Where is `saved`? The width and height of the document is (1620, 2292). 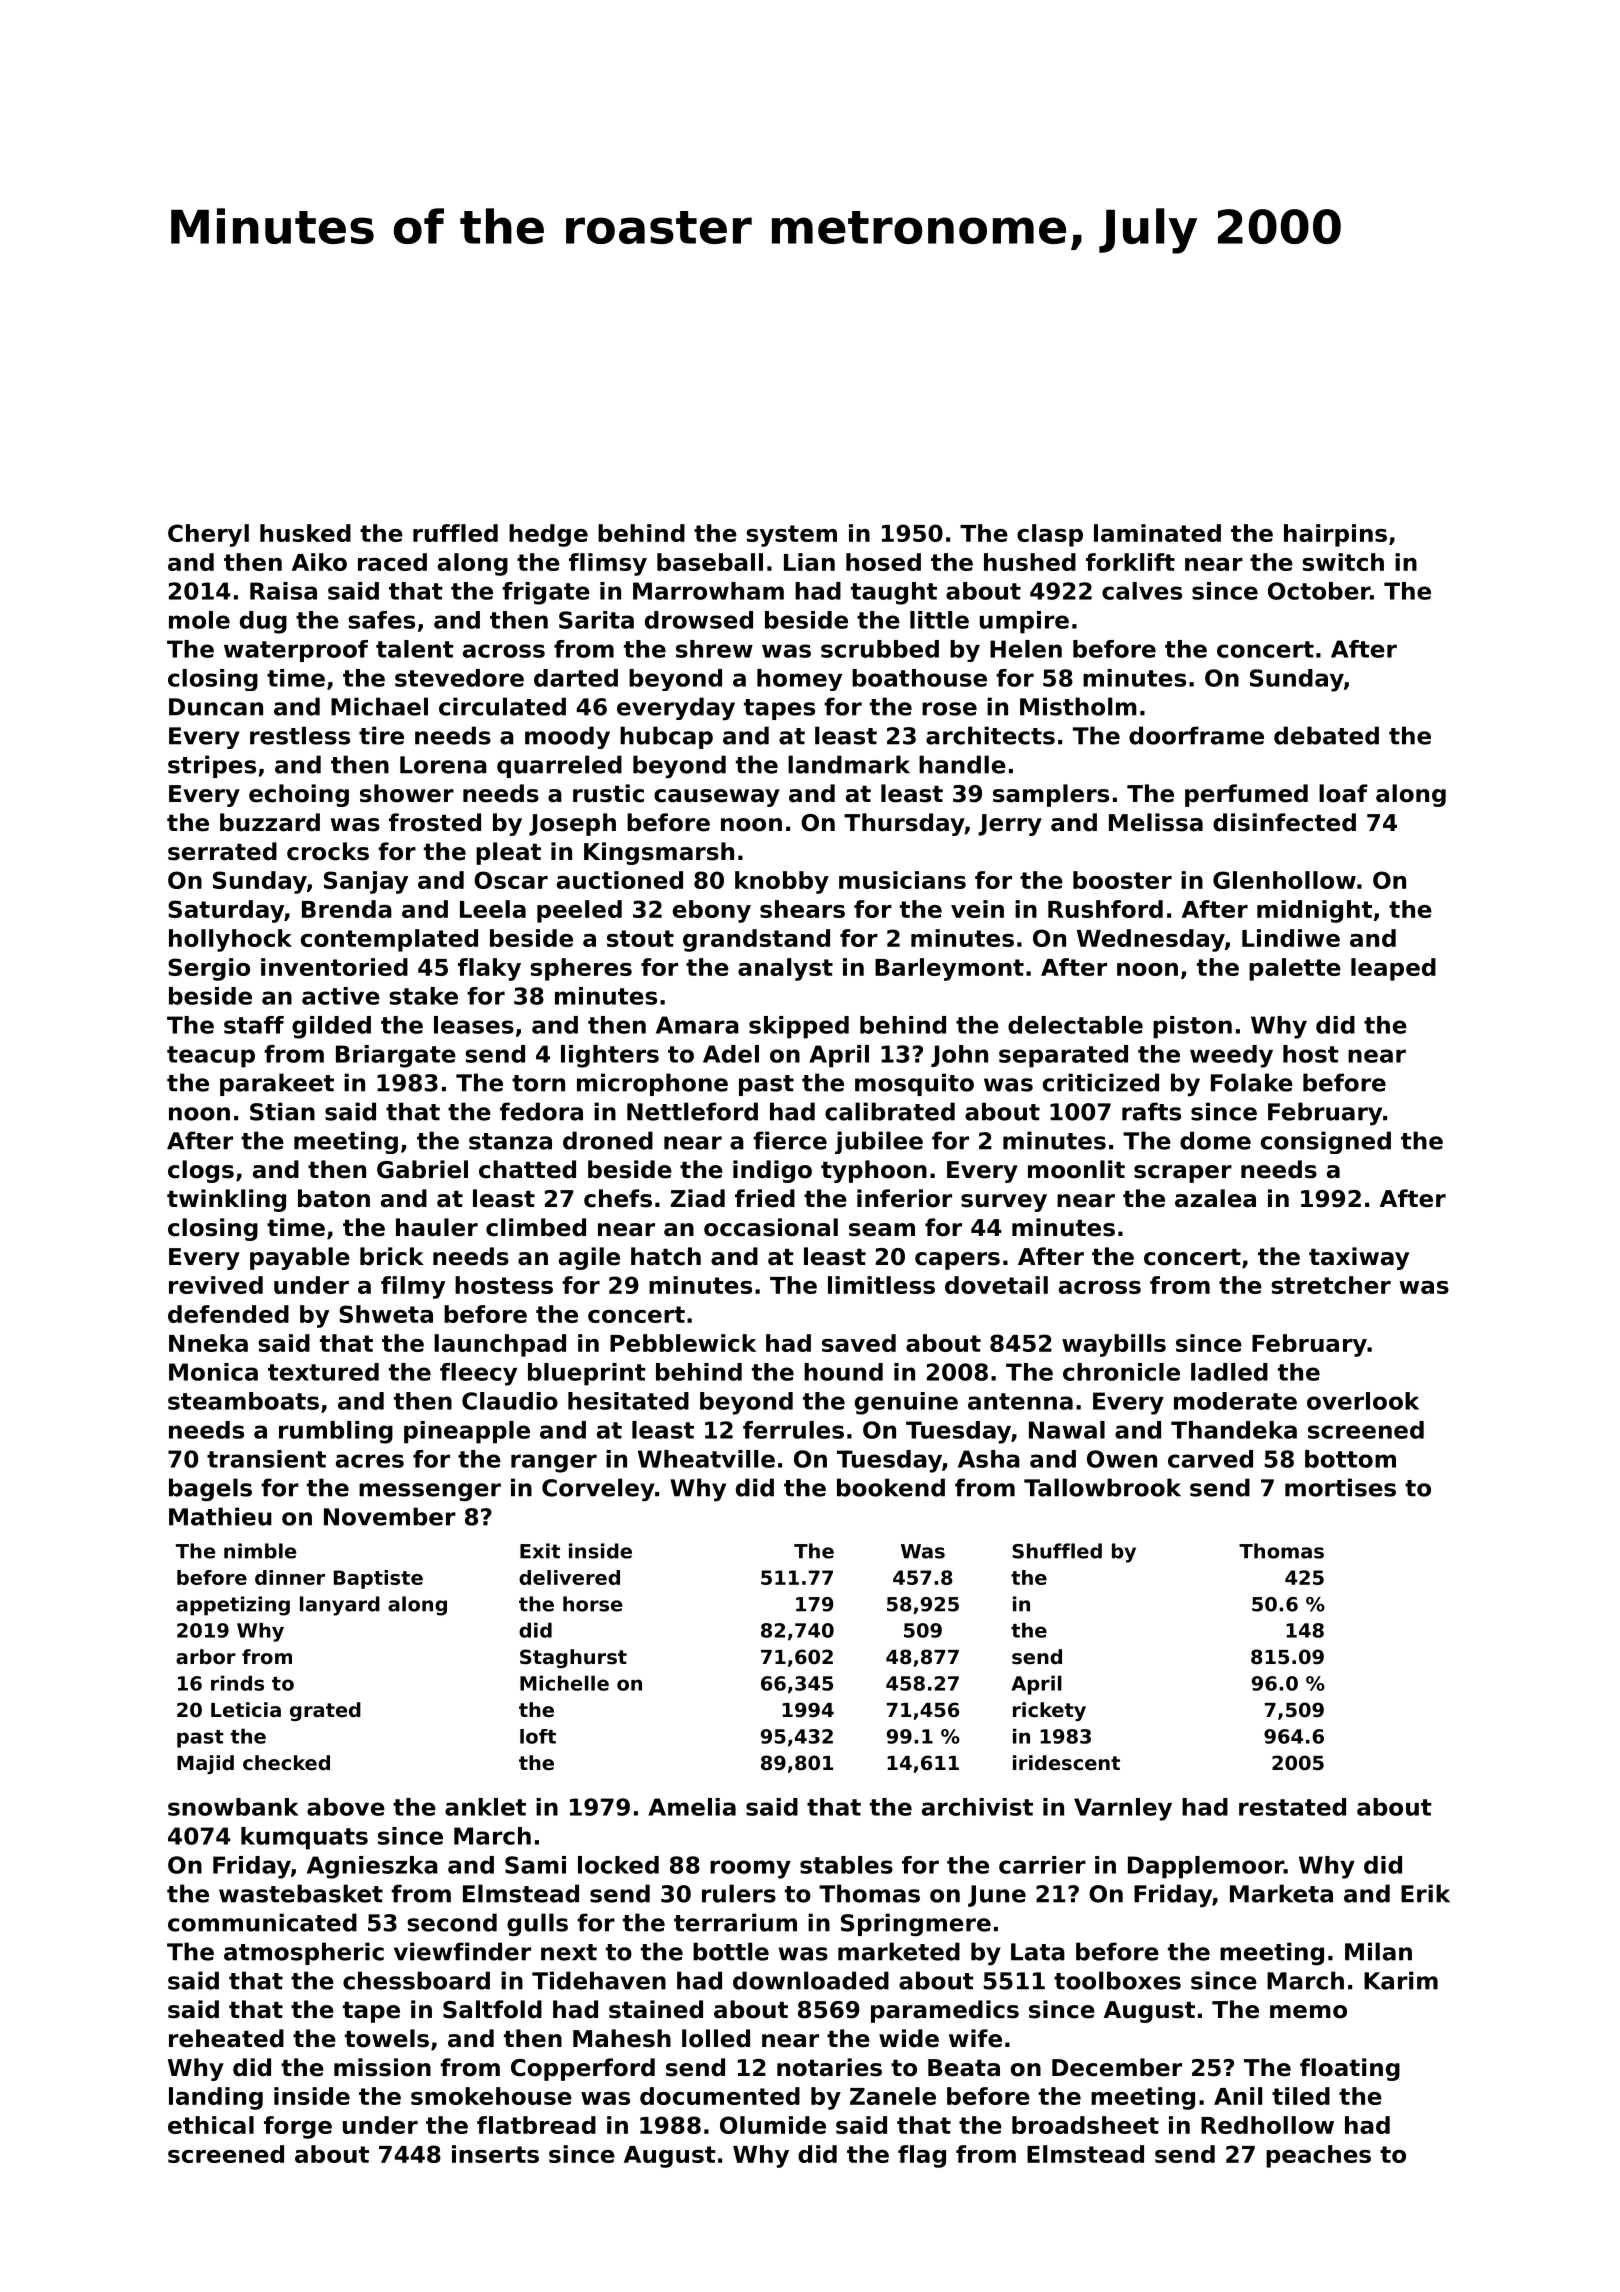 saved is located at coordinates (859, 1343).
